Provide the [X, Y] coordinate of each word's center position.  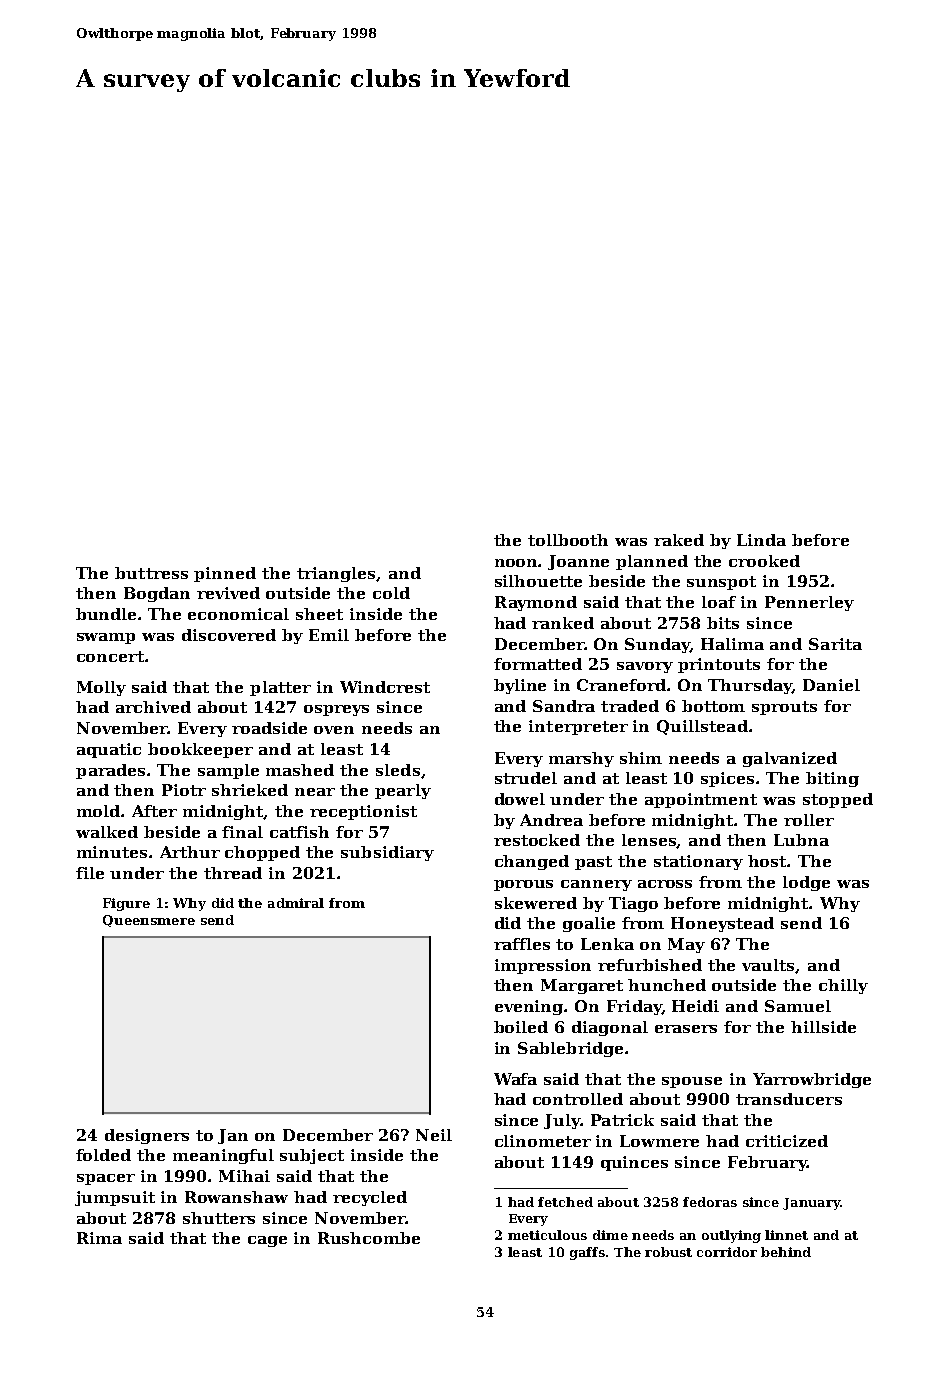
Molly [101, 688]
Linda [761, 540]
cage [267, 1241]
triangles [337, 574]
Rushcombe [369, 1238]
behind [786, 1252]
